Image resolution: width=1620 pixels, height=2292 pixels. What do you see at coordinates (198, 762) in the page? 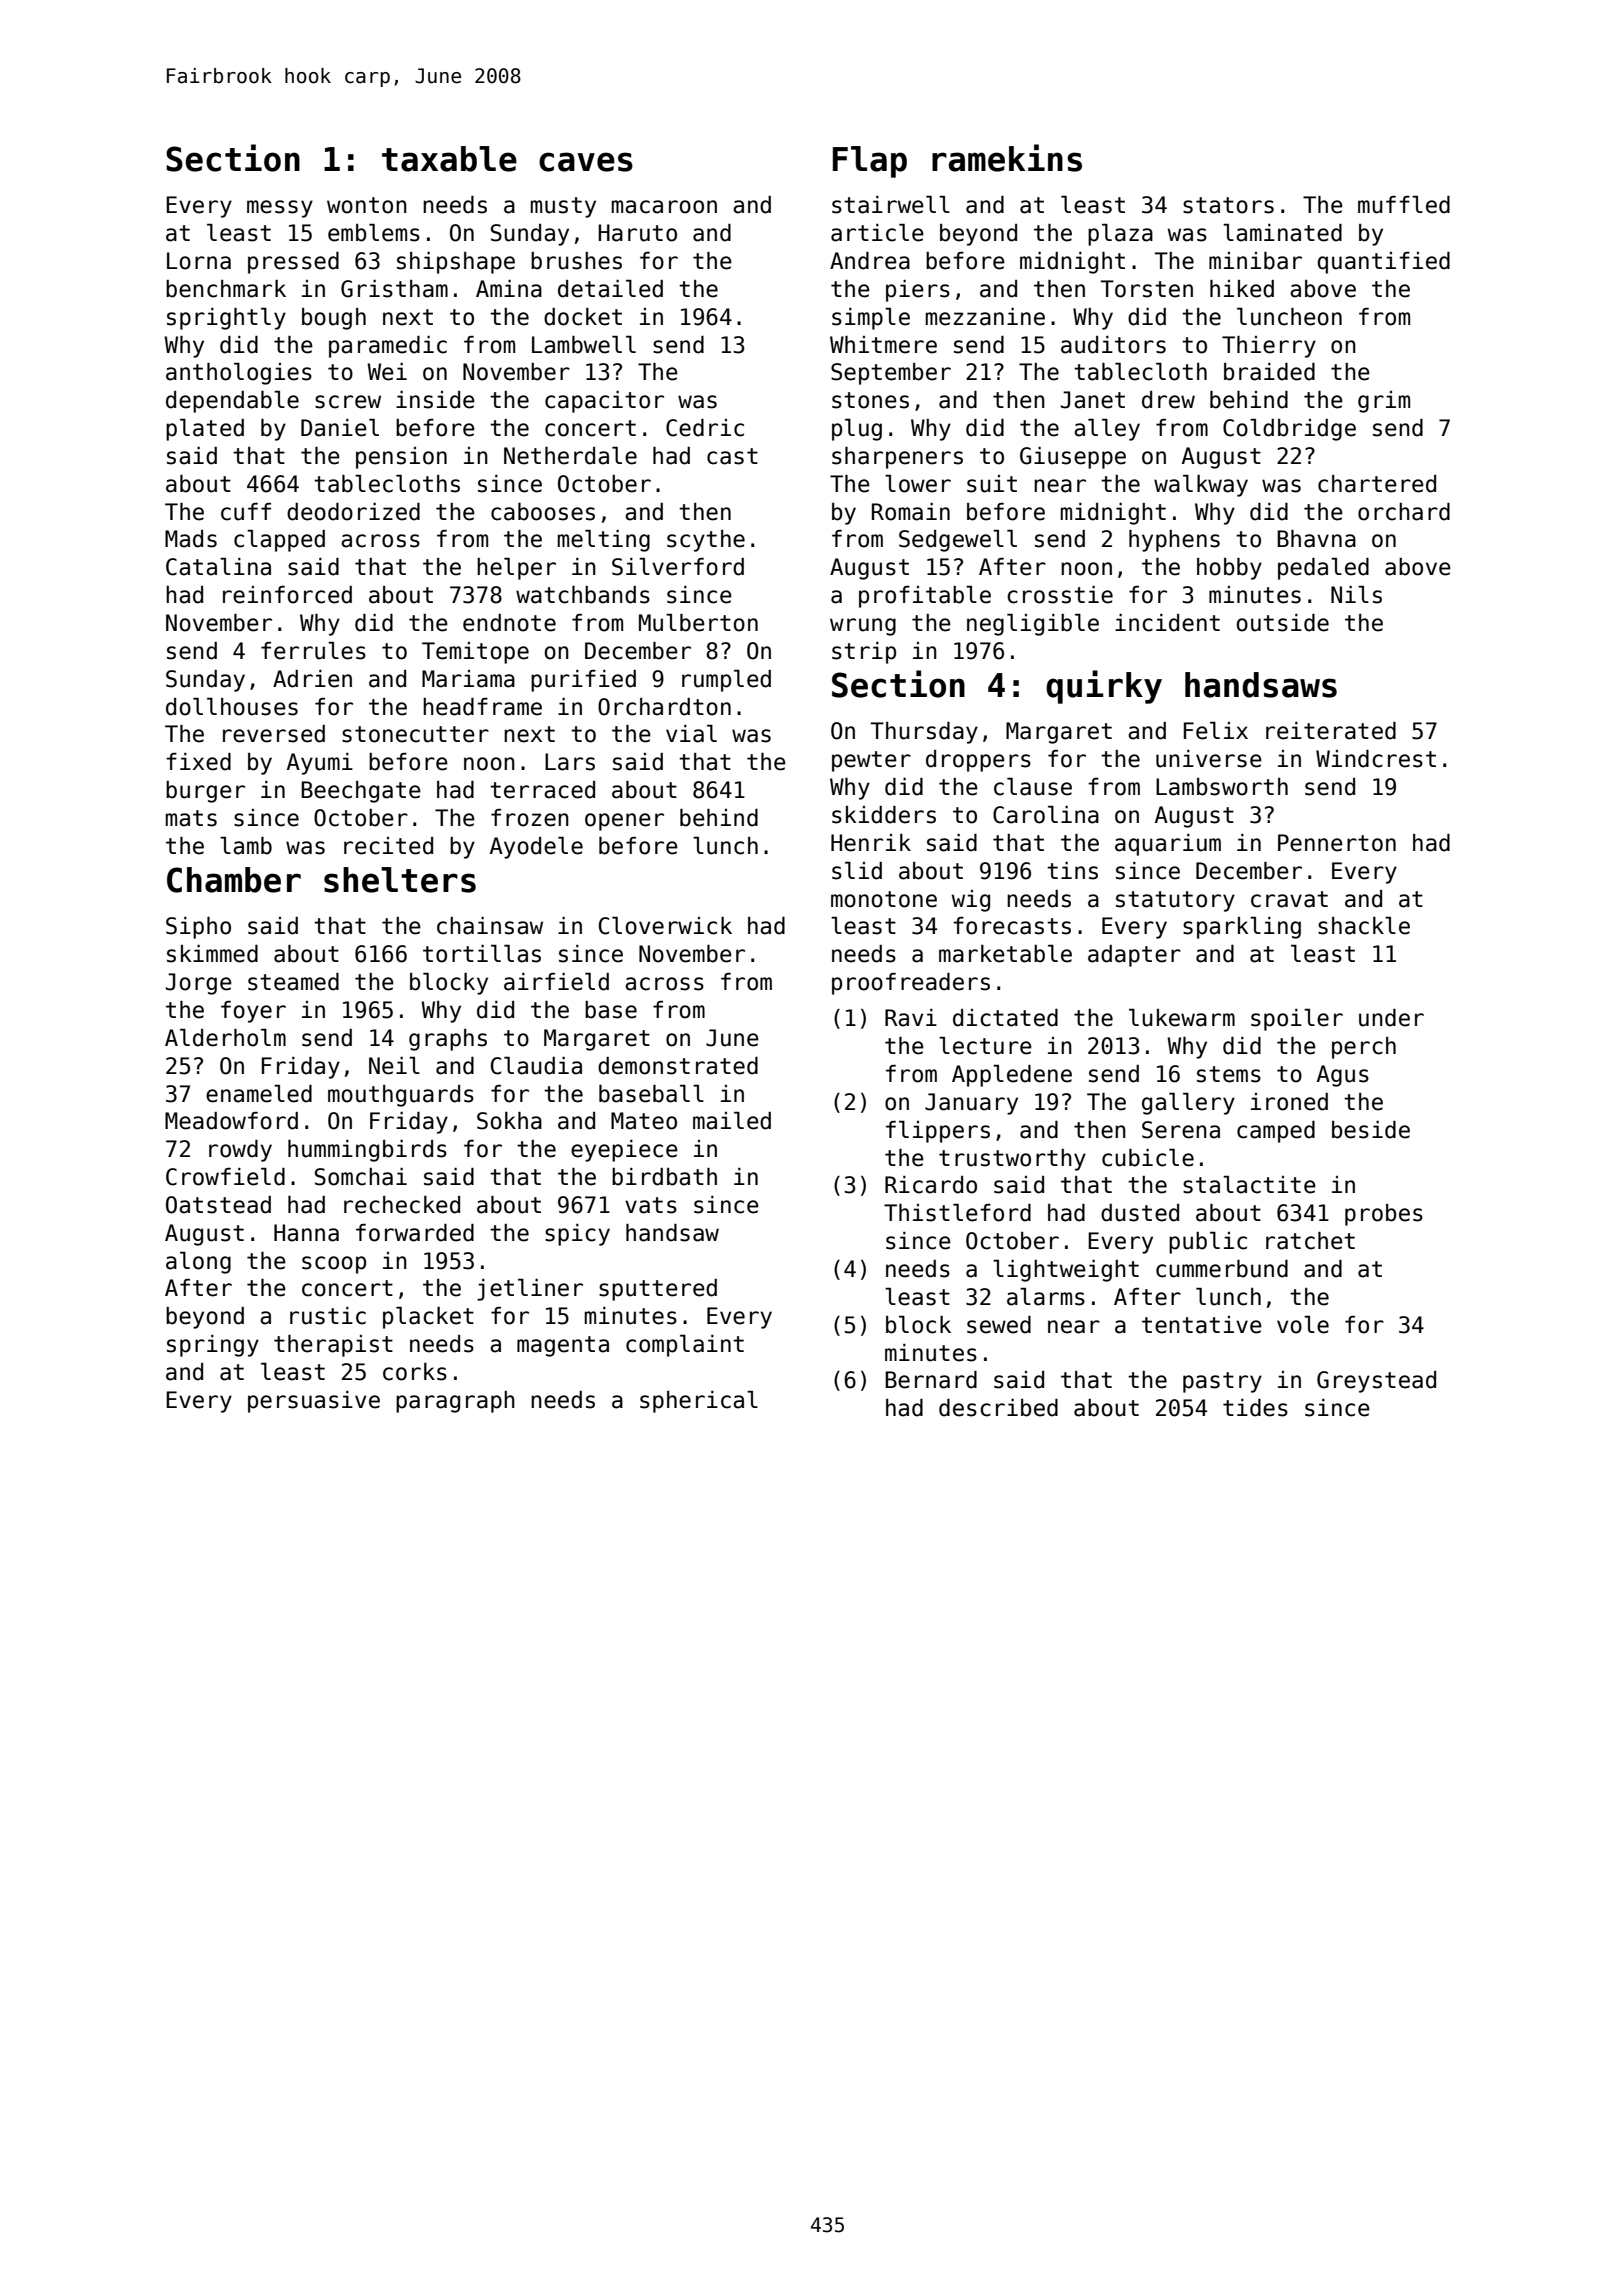
I see `fixed` at bounding box center [198, 762].
